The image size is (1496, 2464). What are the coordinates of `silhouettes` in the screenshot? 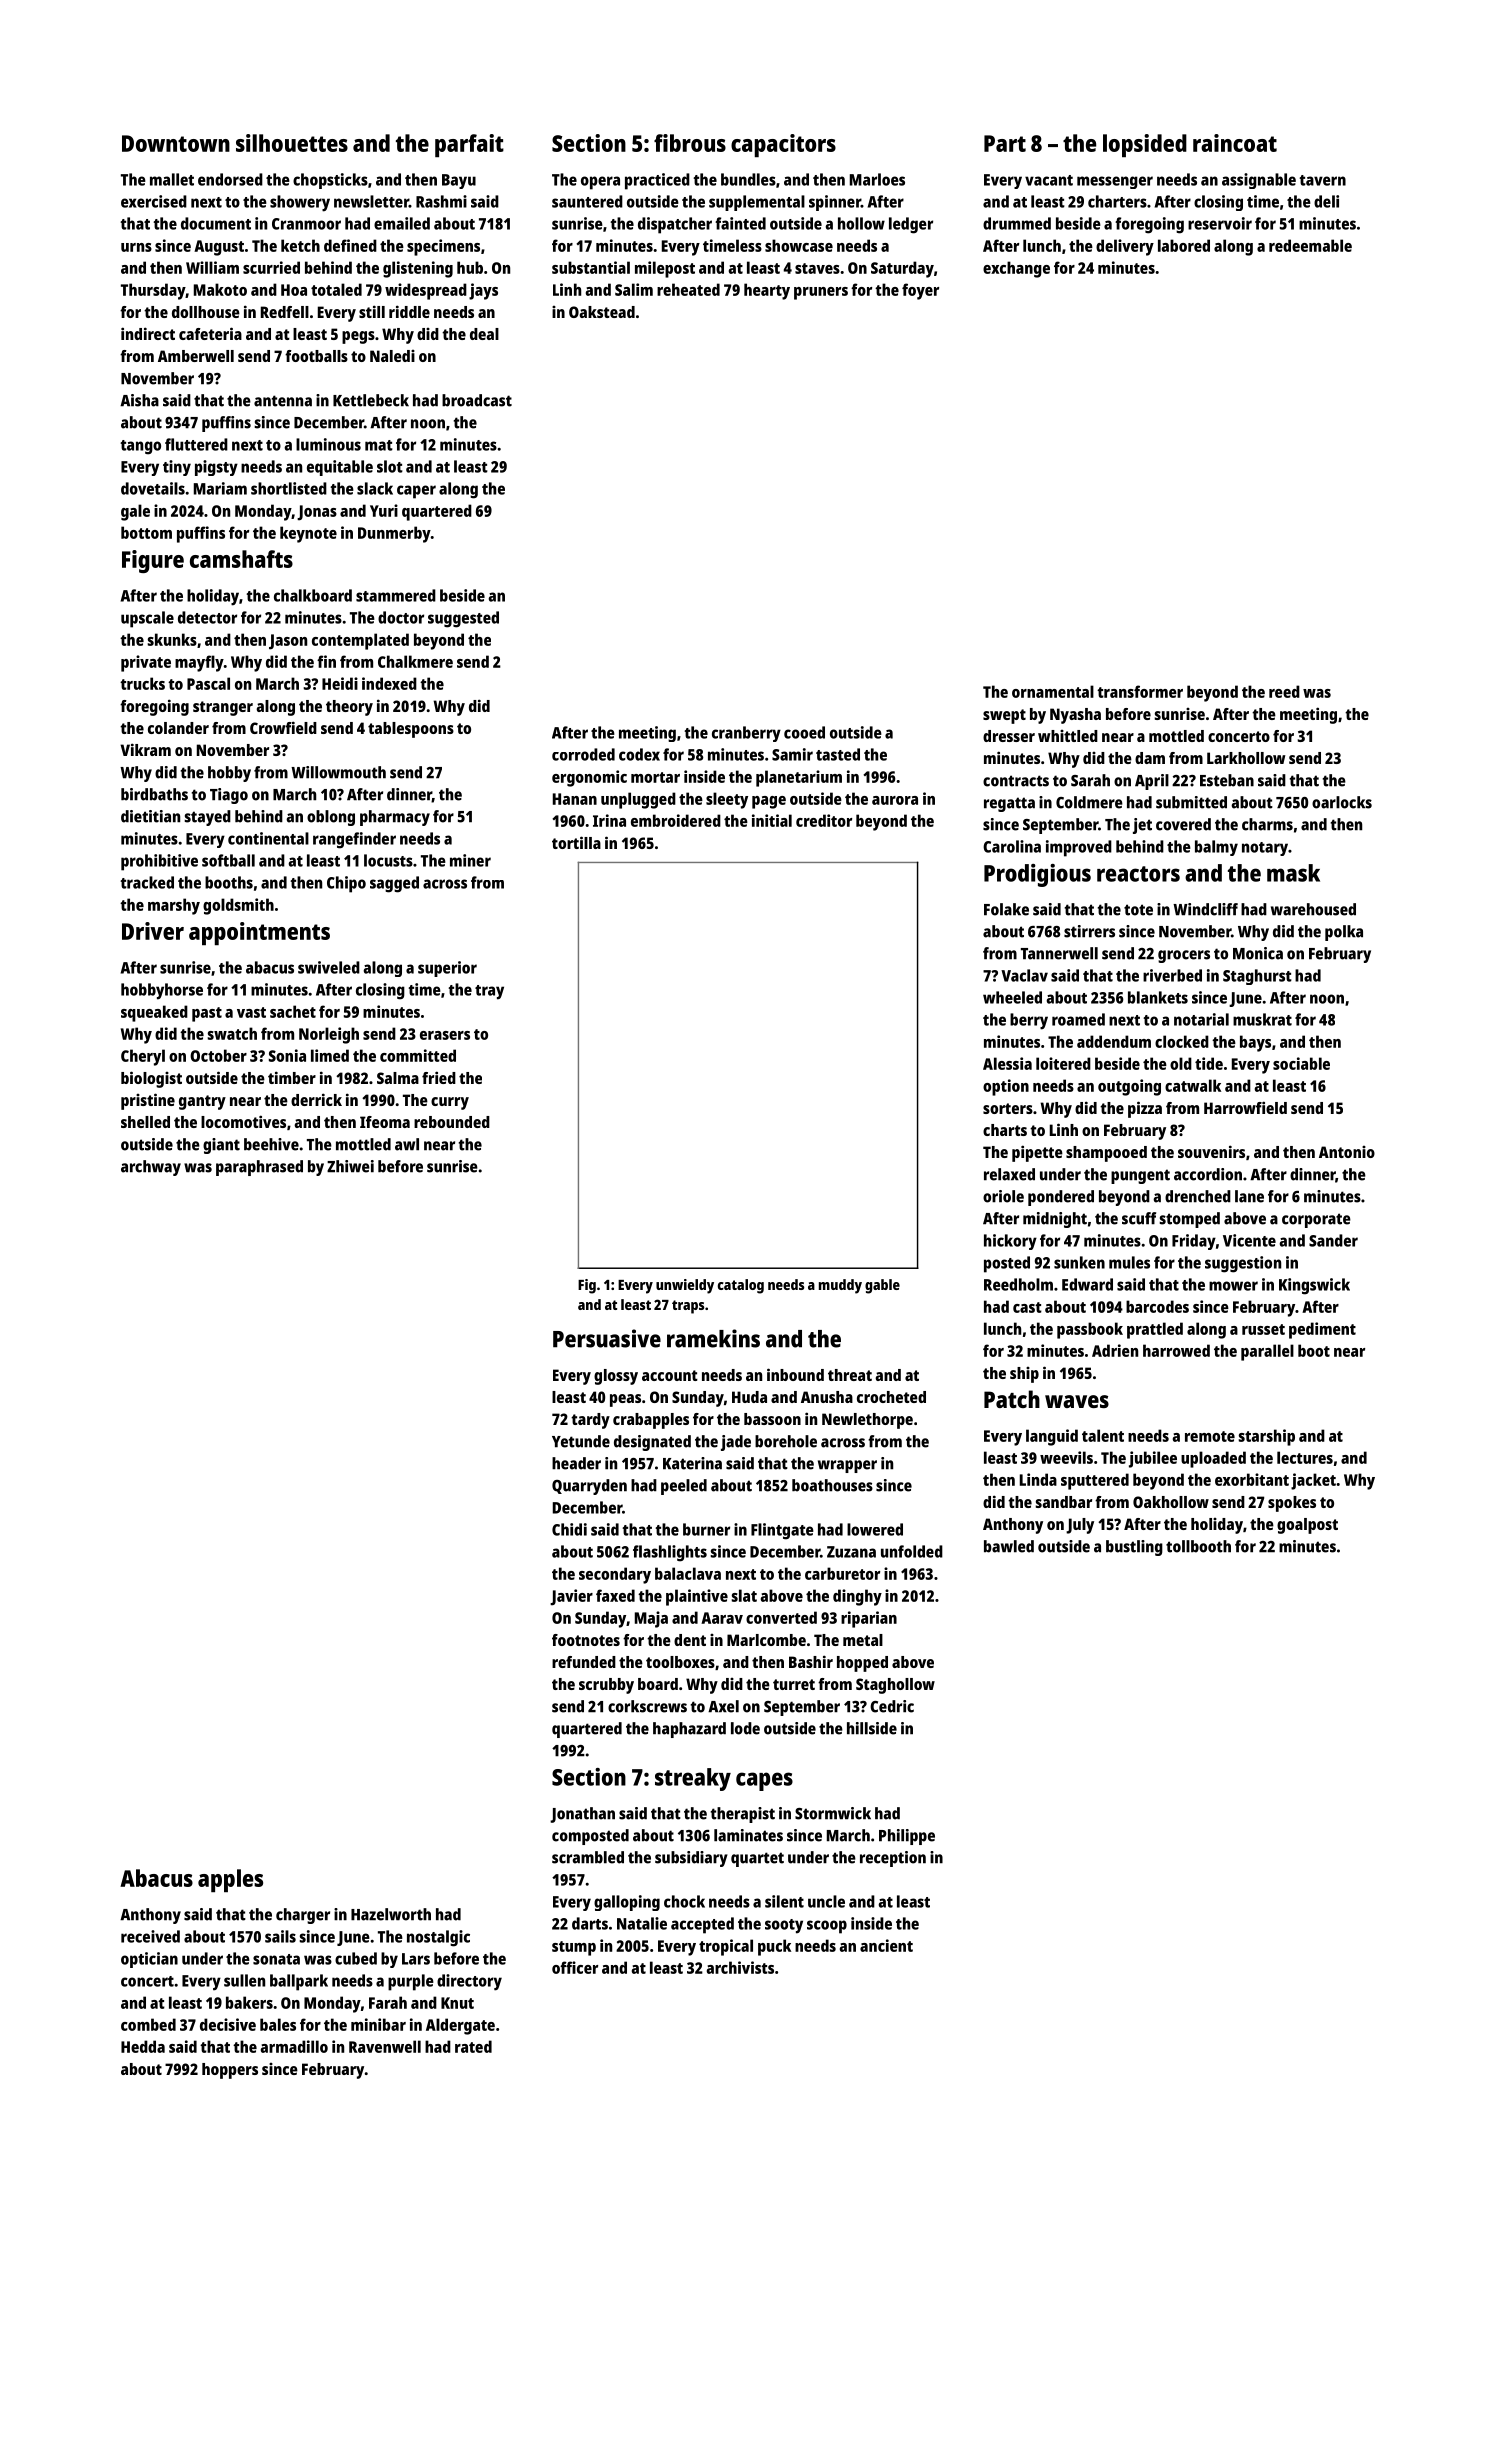 It's located at (292, 143).
